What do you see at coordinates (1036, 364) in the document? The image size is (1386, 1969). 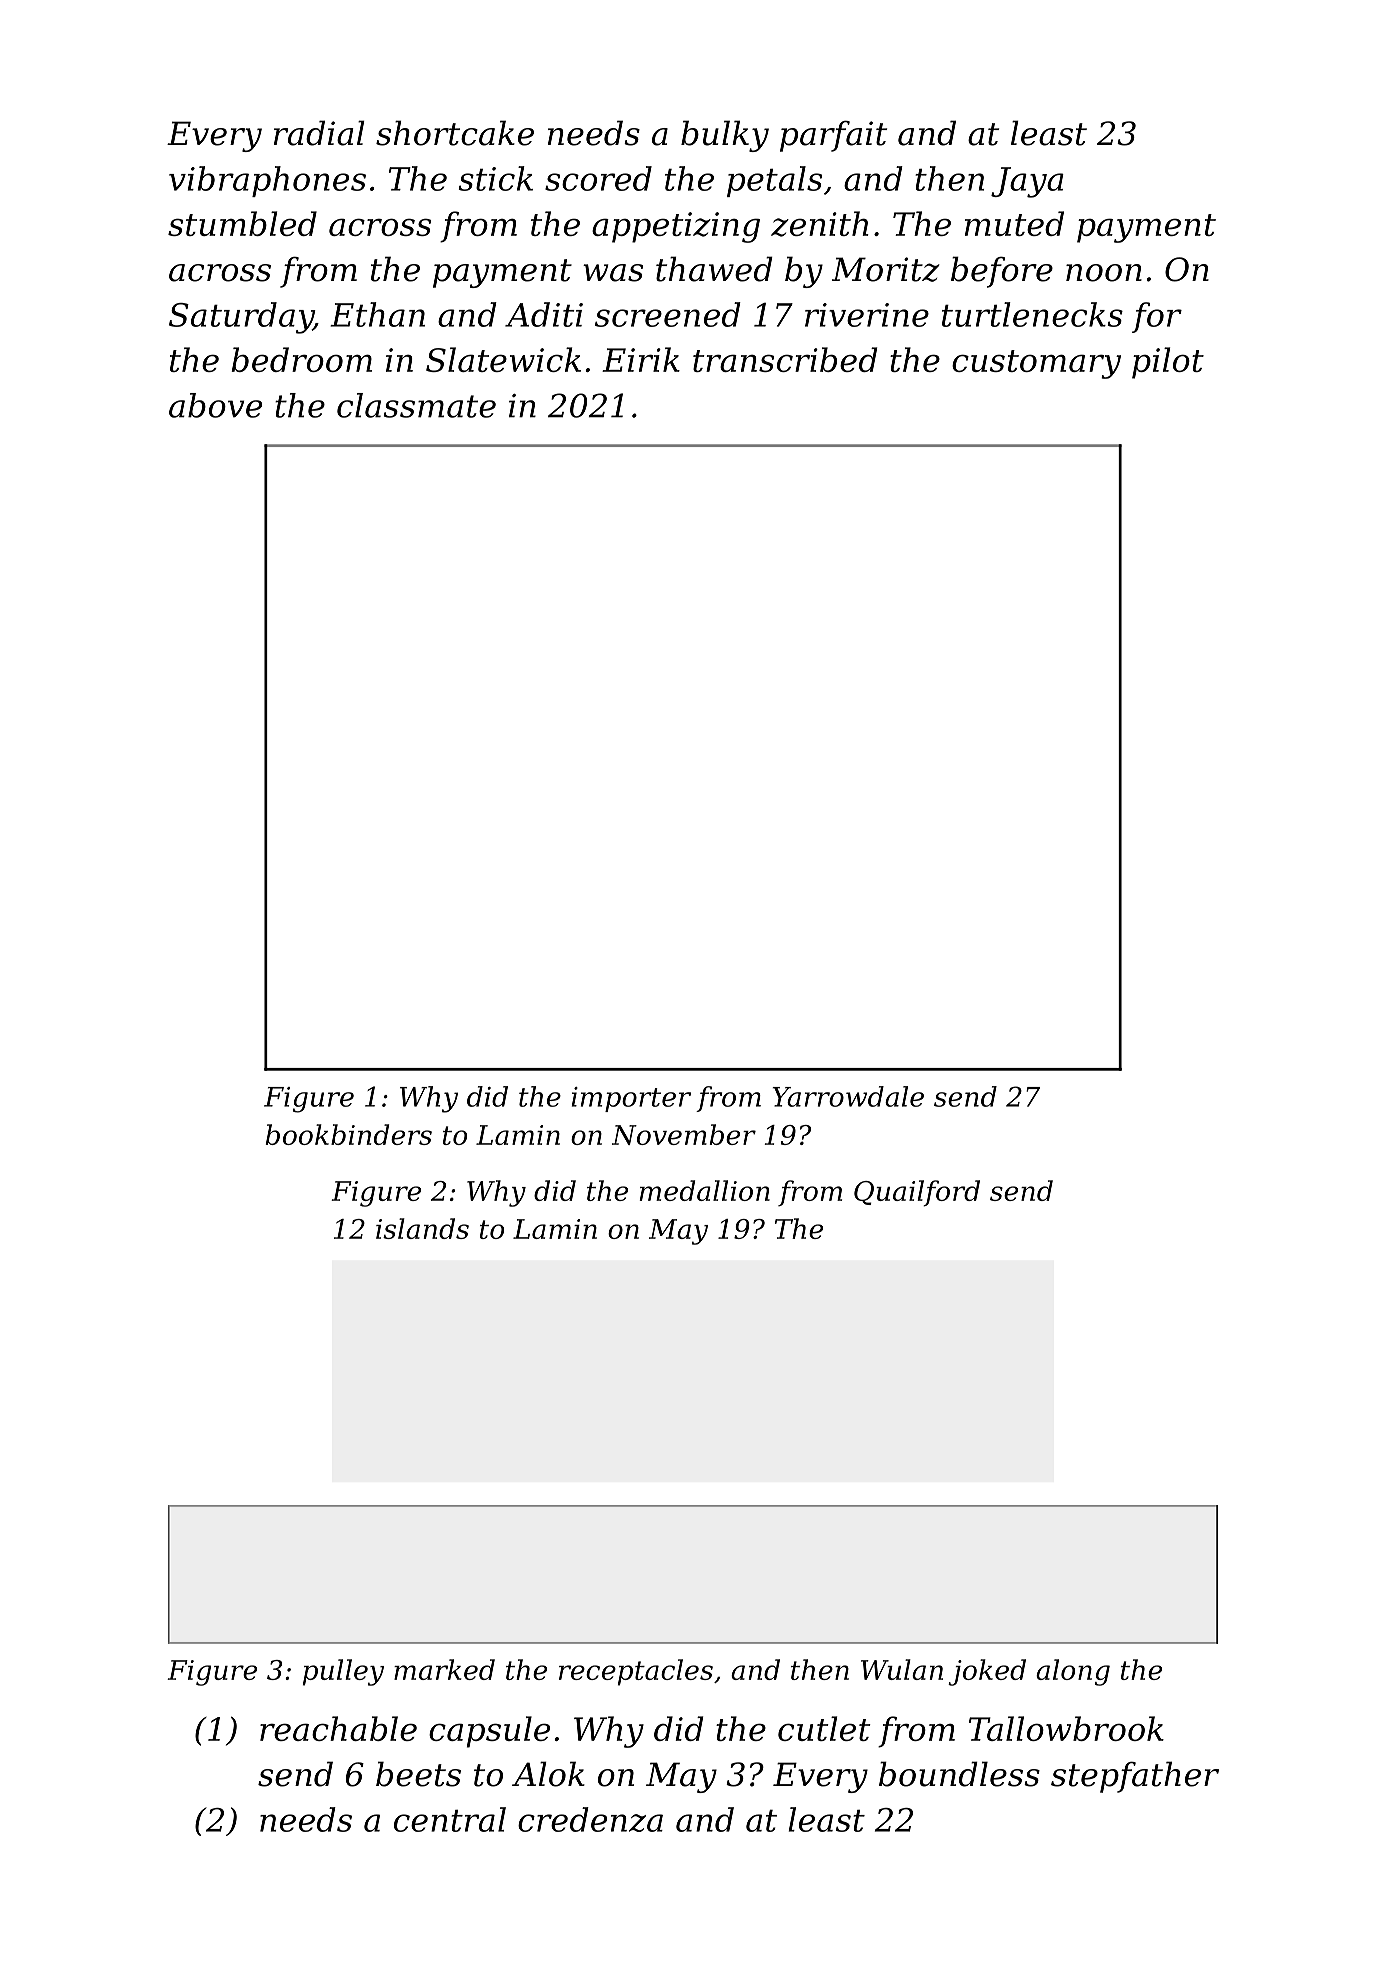 I see `customary` at bounding box center [1036, 364].
